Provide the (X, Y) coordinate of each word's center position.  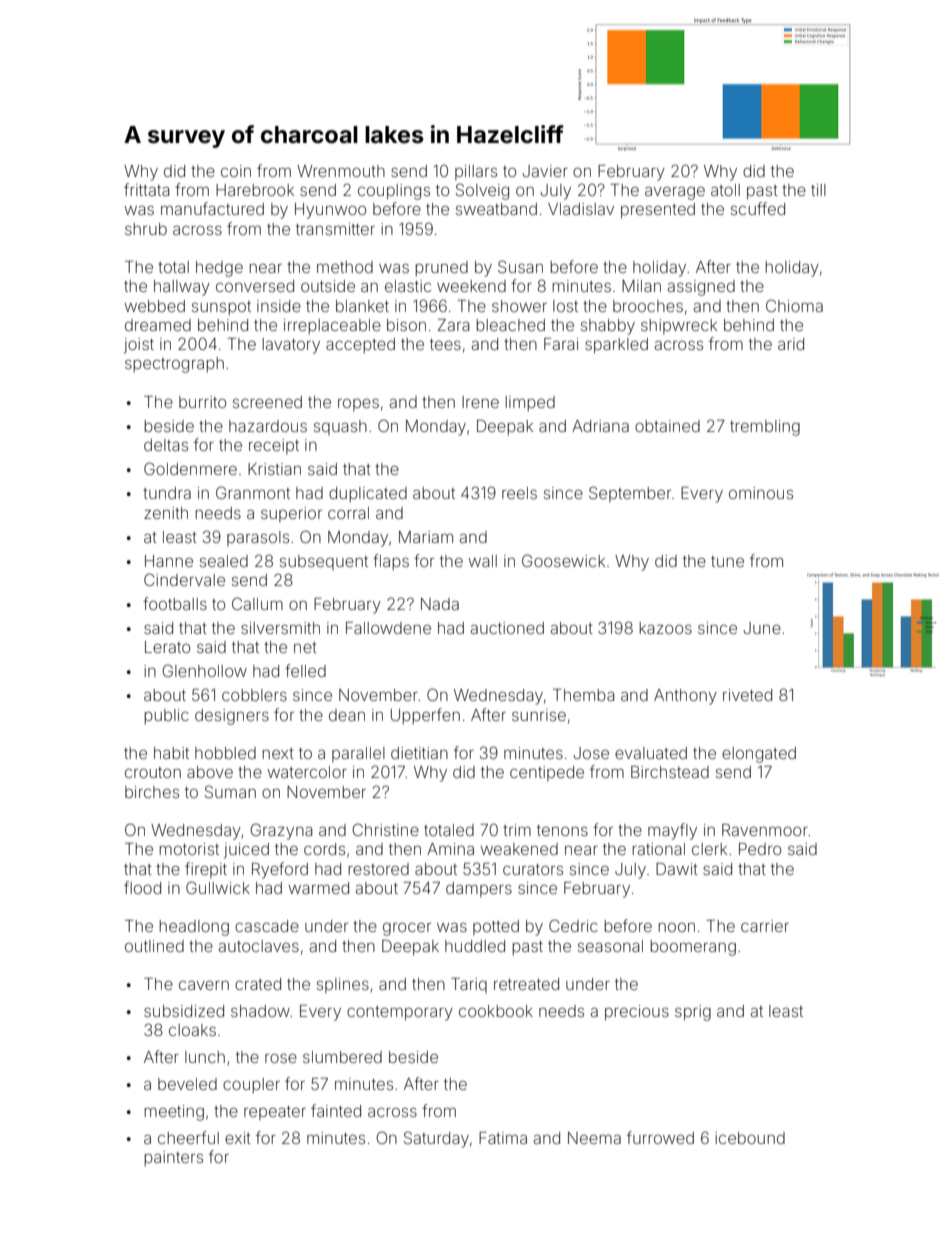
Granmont (253, 492)
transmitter (335, 229)
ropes (358, 404)
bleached (510, 325)
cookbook (496, 1011)
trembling (765, 428)
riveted (747, 695)
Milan (641, 286)
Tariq (469, 985)
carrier (765, 926)
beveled (187, 1084)
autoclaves (259, 946)
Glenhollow (204, 670)
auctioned (507, 628)
